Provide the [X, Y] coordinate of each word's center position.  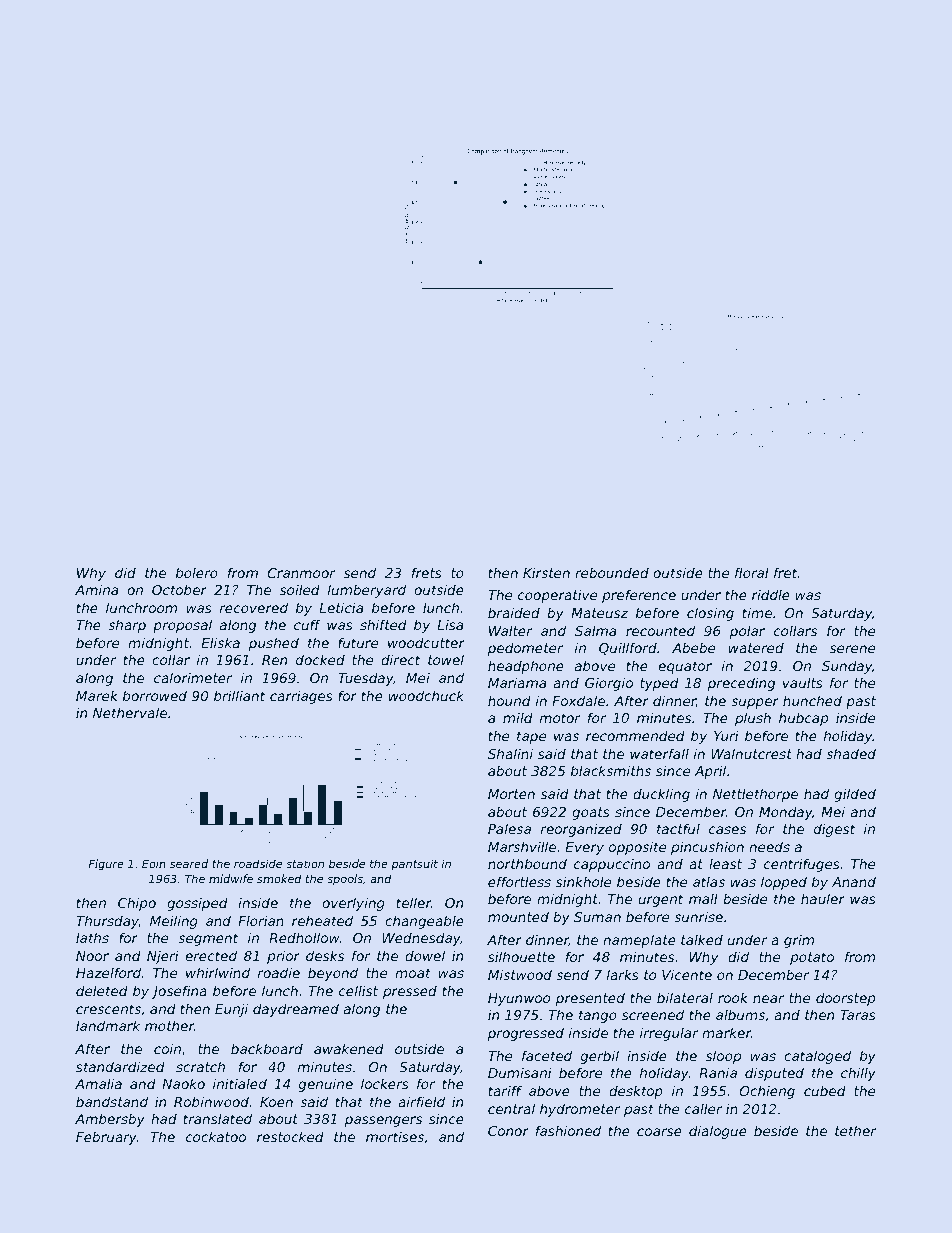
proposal [182, 626]
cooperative [557, 596]
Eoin [154, 863]
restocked [290, 1136]
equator [685, 667]
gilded [855, 795]
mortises [395, 1137]
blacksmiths [611, 770]
